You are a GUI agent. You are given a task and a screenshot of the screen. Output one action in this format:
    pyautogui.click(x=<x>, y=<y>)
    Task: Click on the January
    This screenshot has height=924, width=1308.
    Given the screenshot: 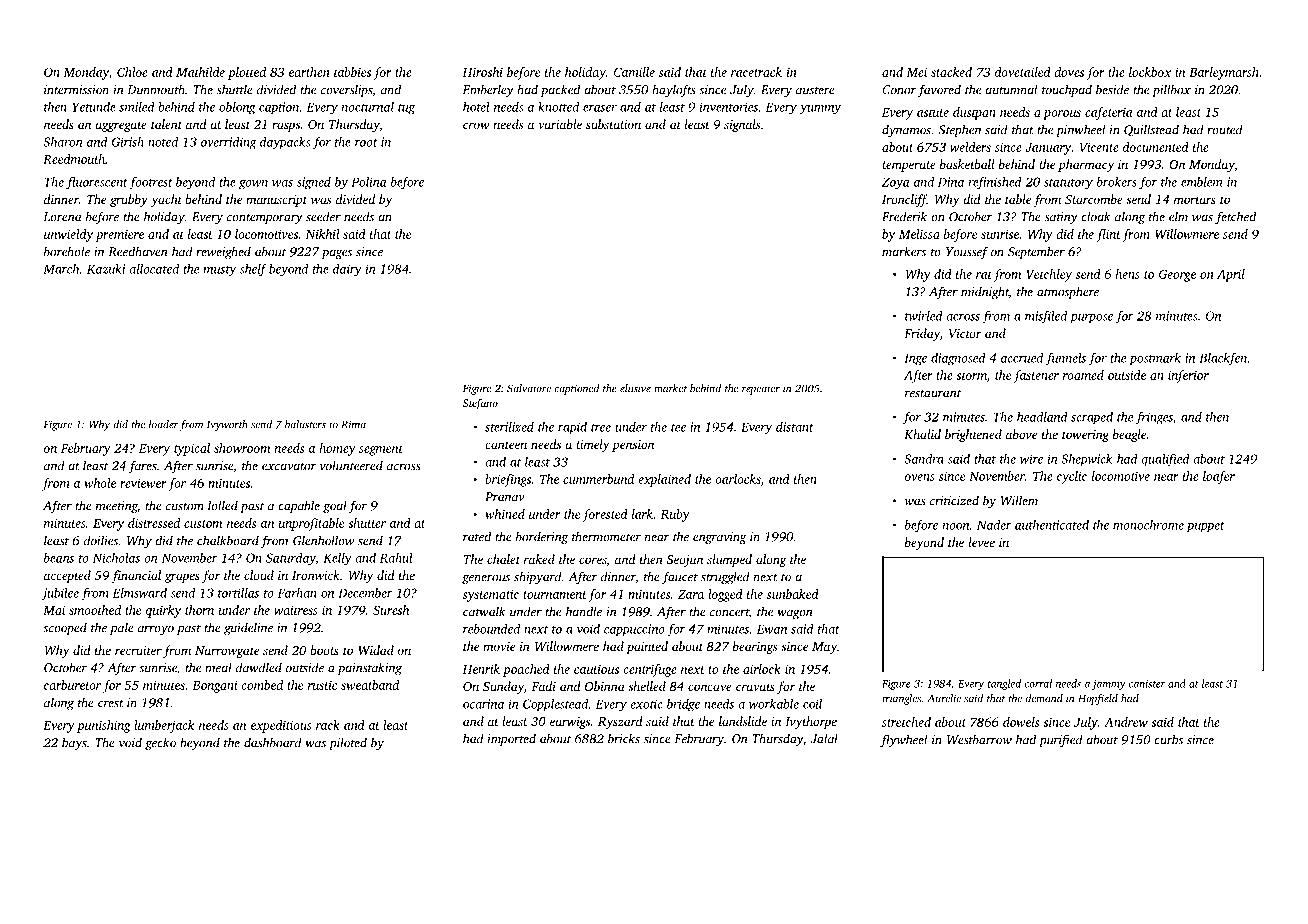 What is the action you would take?
    pyautogui.click(x=1048, y=149)
